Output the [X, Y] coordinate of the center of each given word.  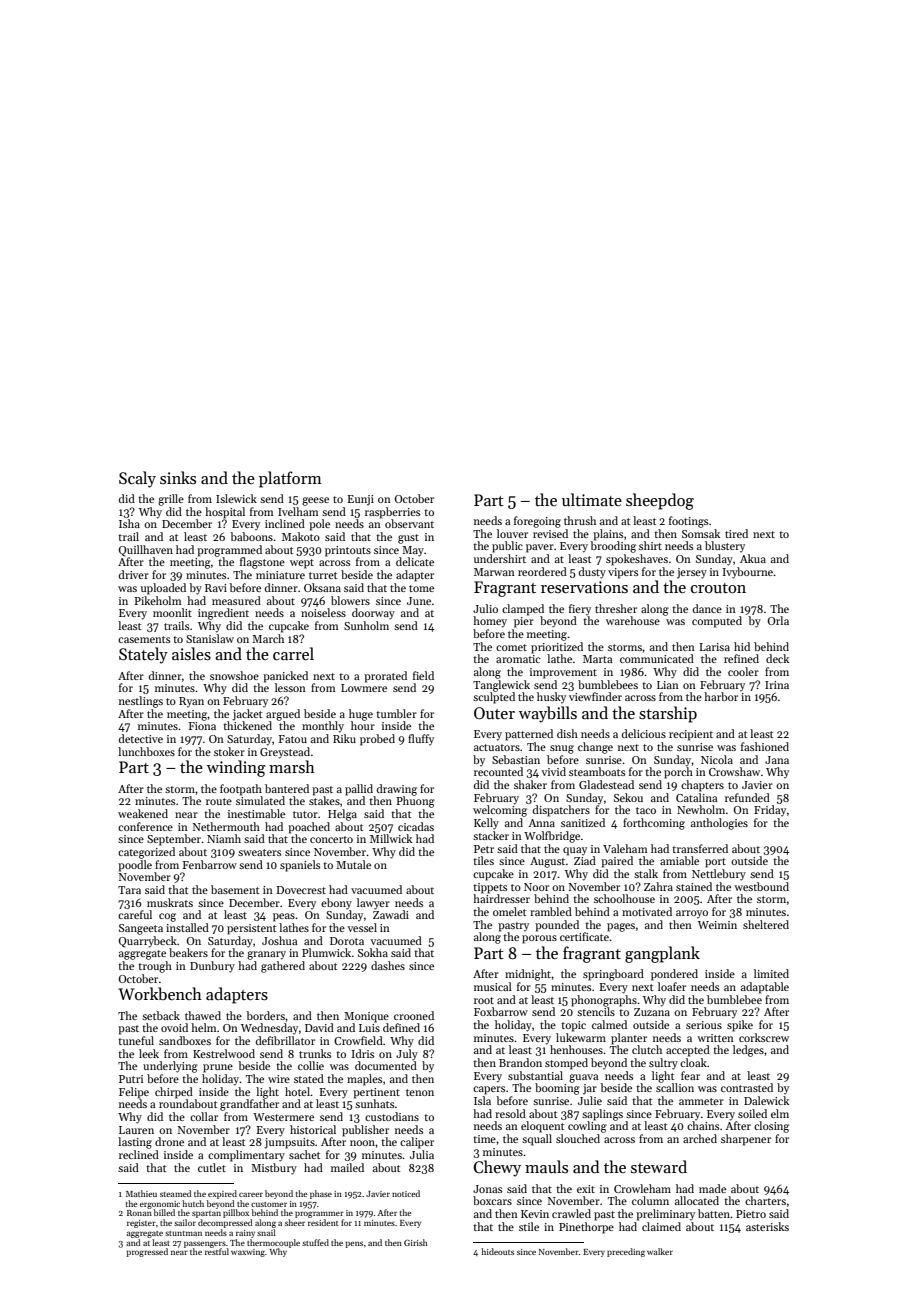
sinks [178, 477]
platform [290, 479]
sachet [304, 1154]
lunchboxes [146, 751]
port [715, 863]
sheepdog [660, 501]
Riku [344, 738]
